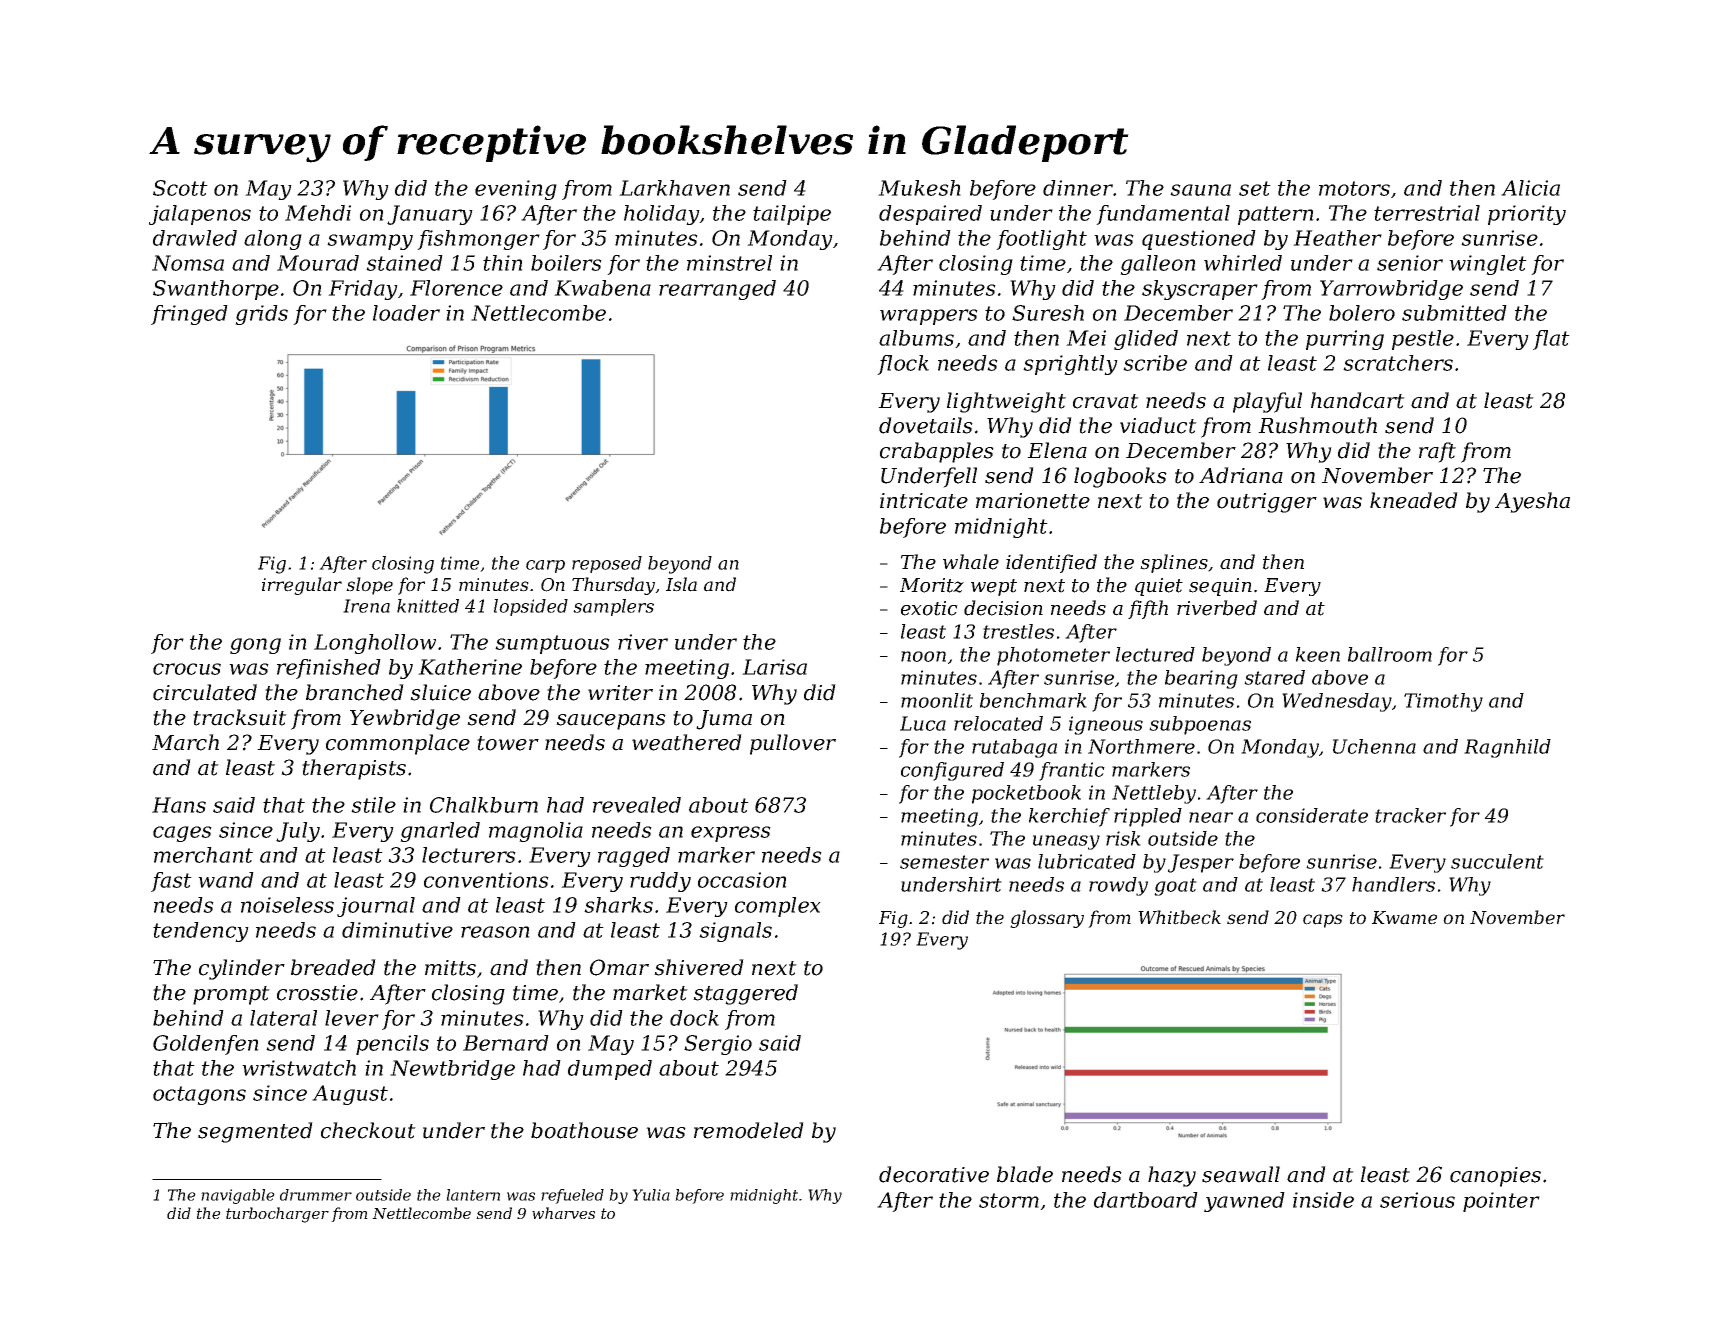  I want to click on motors, so click(1354, 188).
